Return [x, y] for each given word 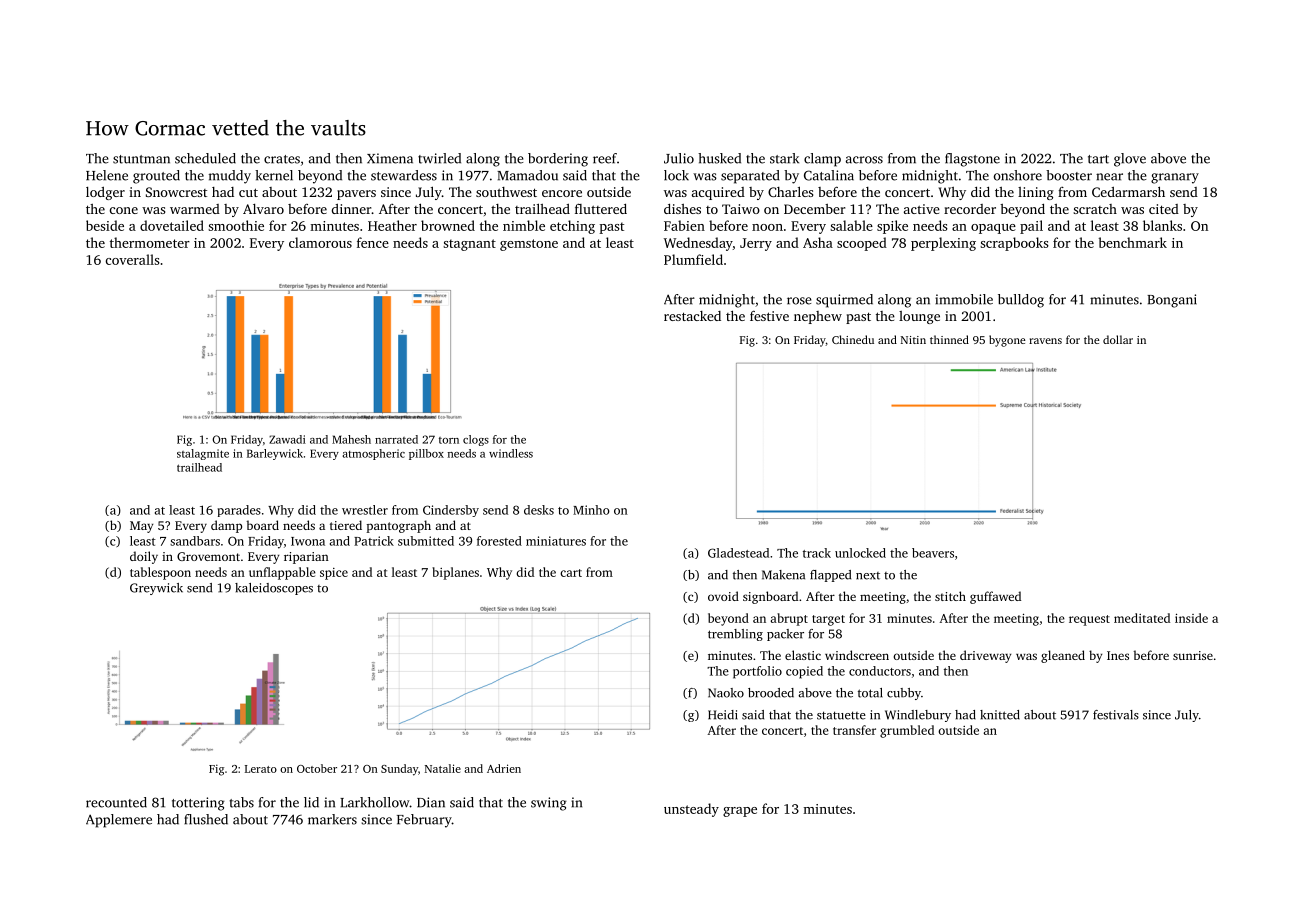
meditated [1142, 618]
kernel [274, 175]
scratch [1095, 209]
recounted [116, 802]
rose [799, 301]
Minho [591, 510]
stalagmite [203, 454]
